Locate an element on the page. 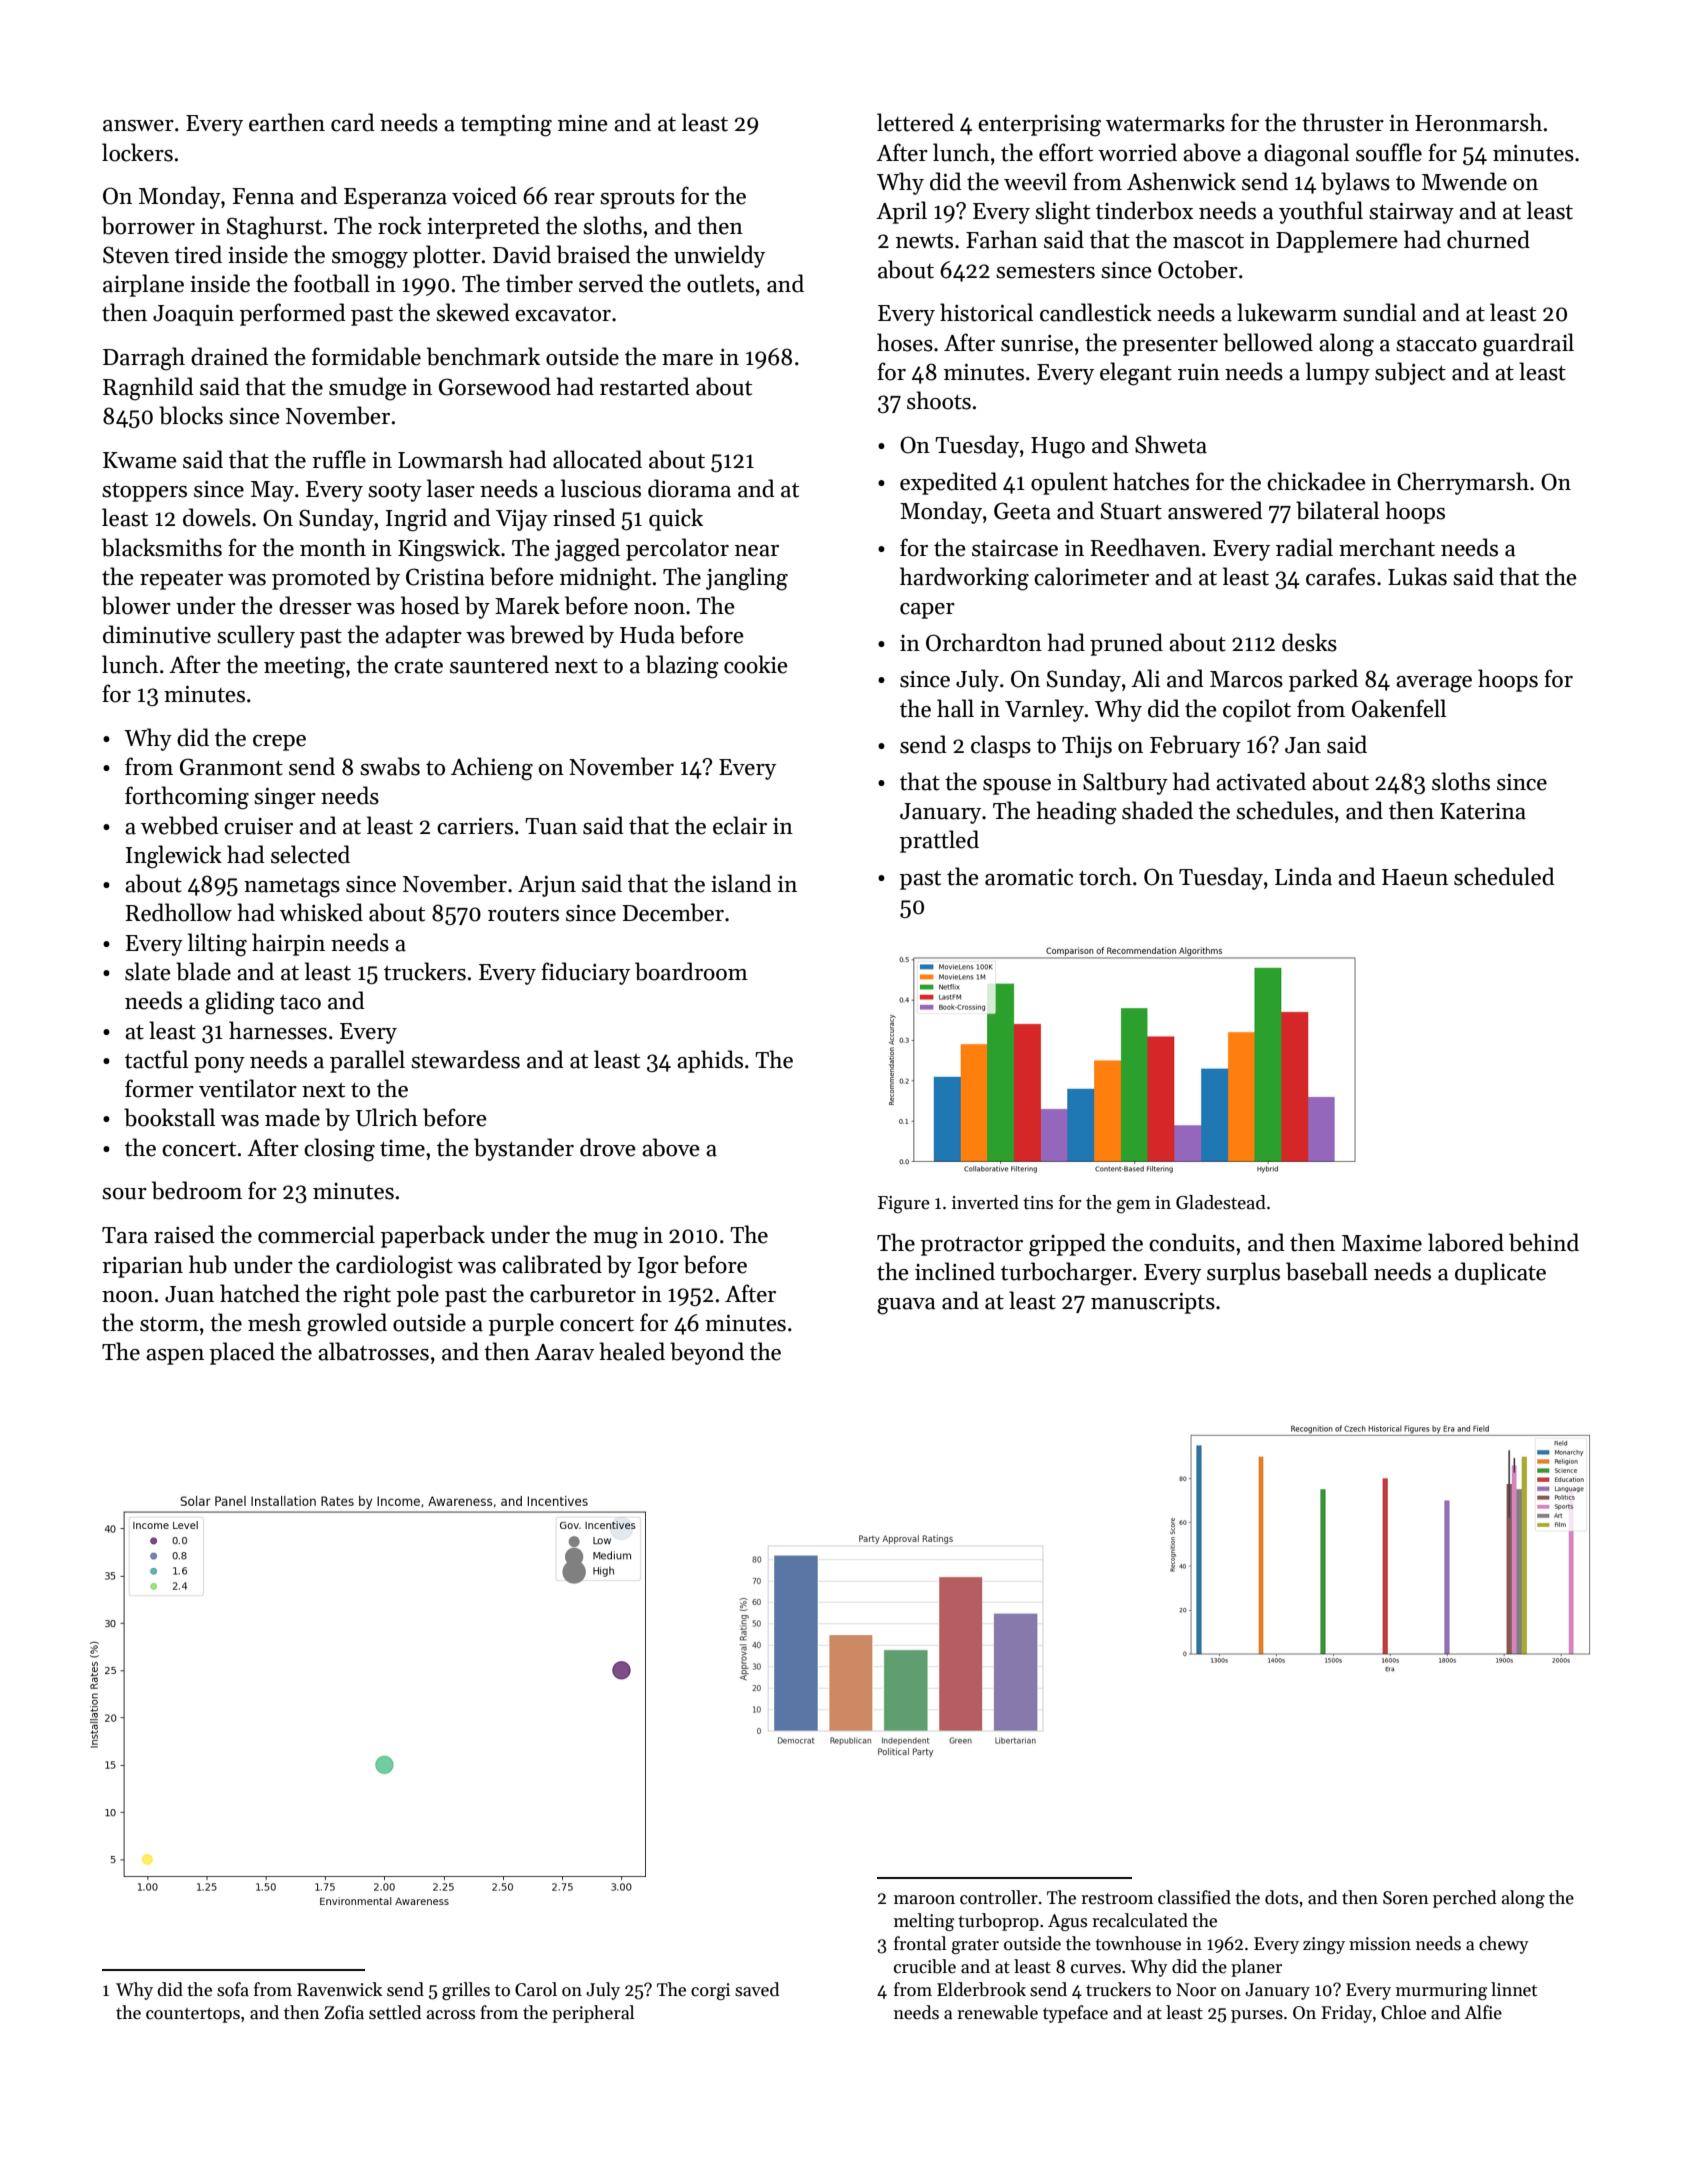 This page has height=2178, width=1683. blocks is located at coordinates (191, 415).
